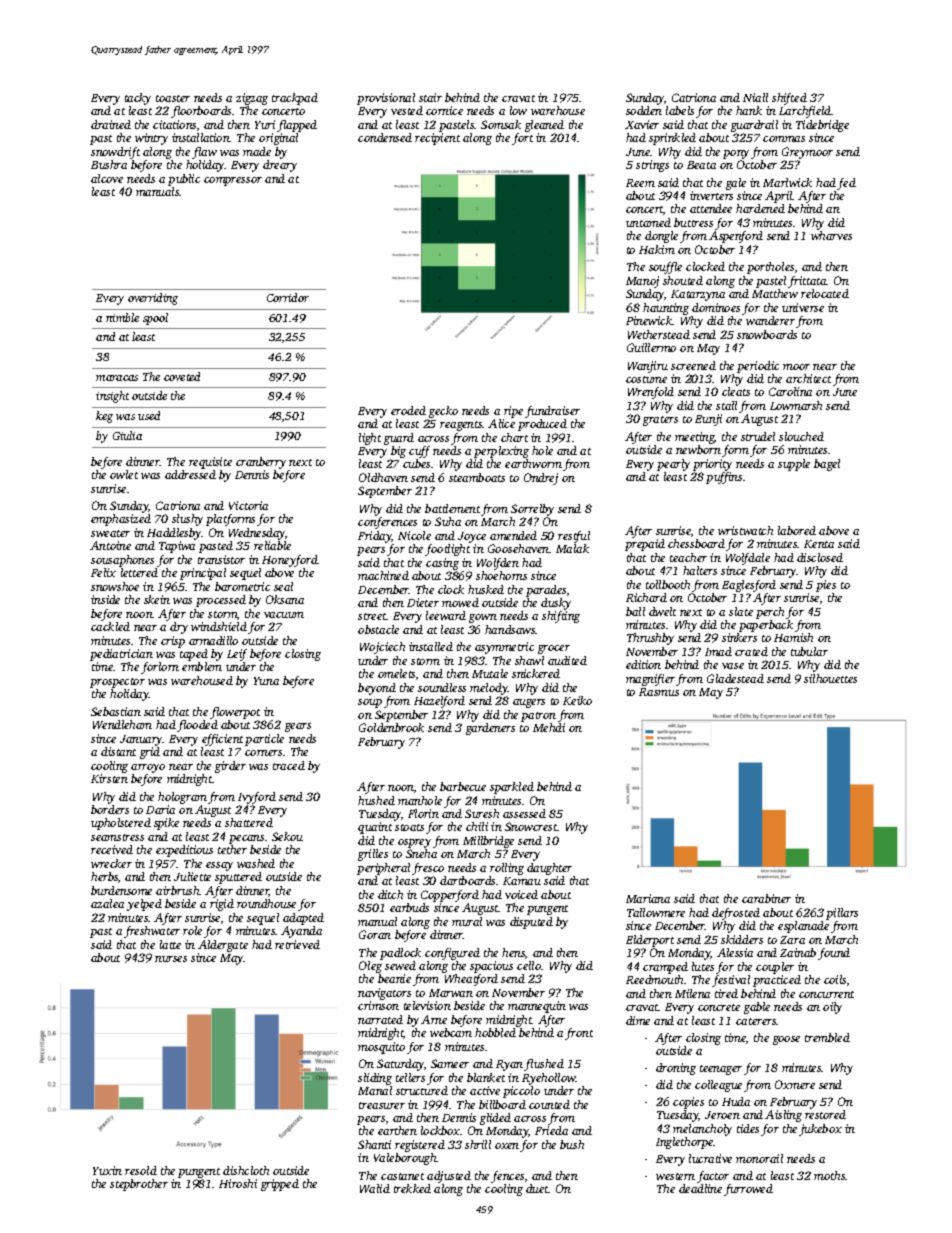 This screenshot has width=952, height=1233. I want to click on sodden, so click(644, 110).
